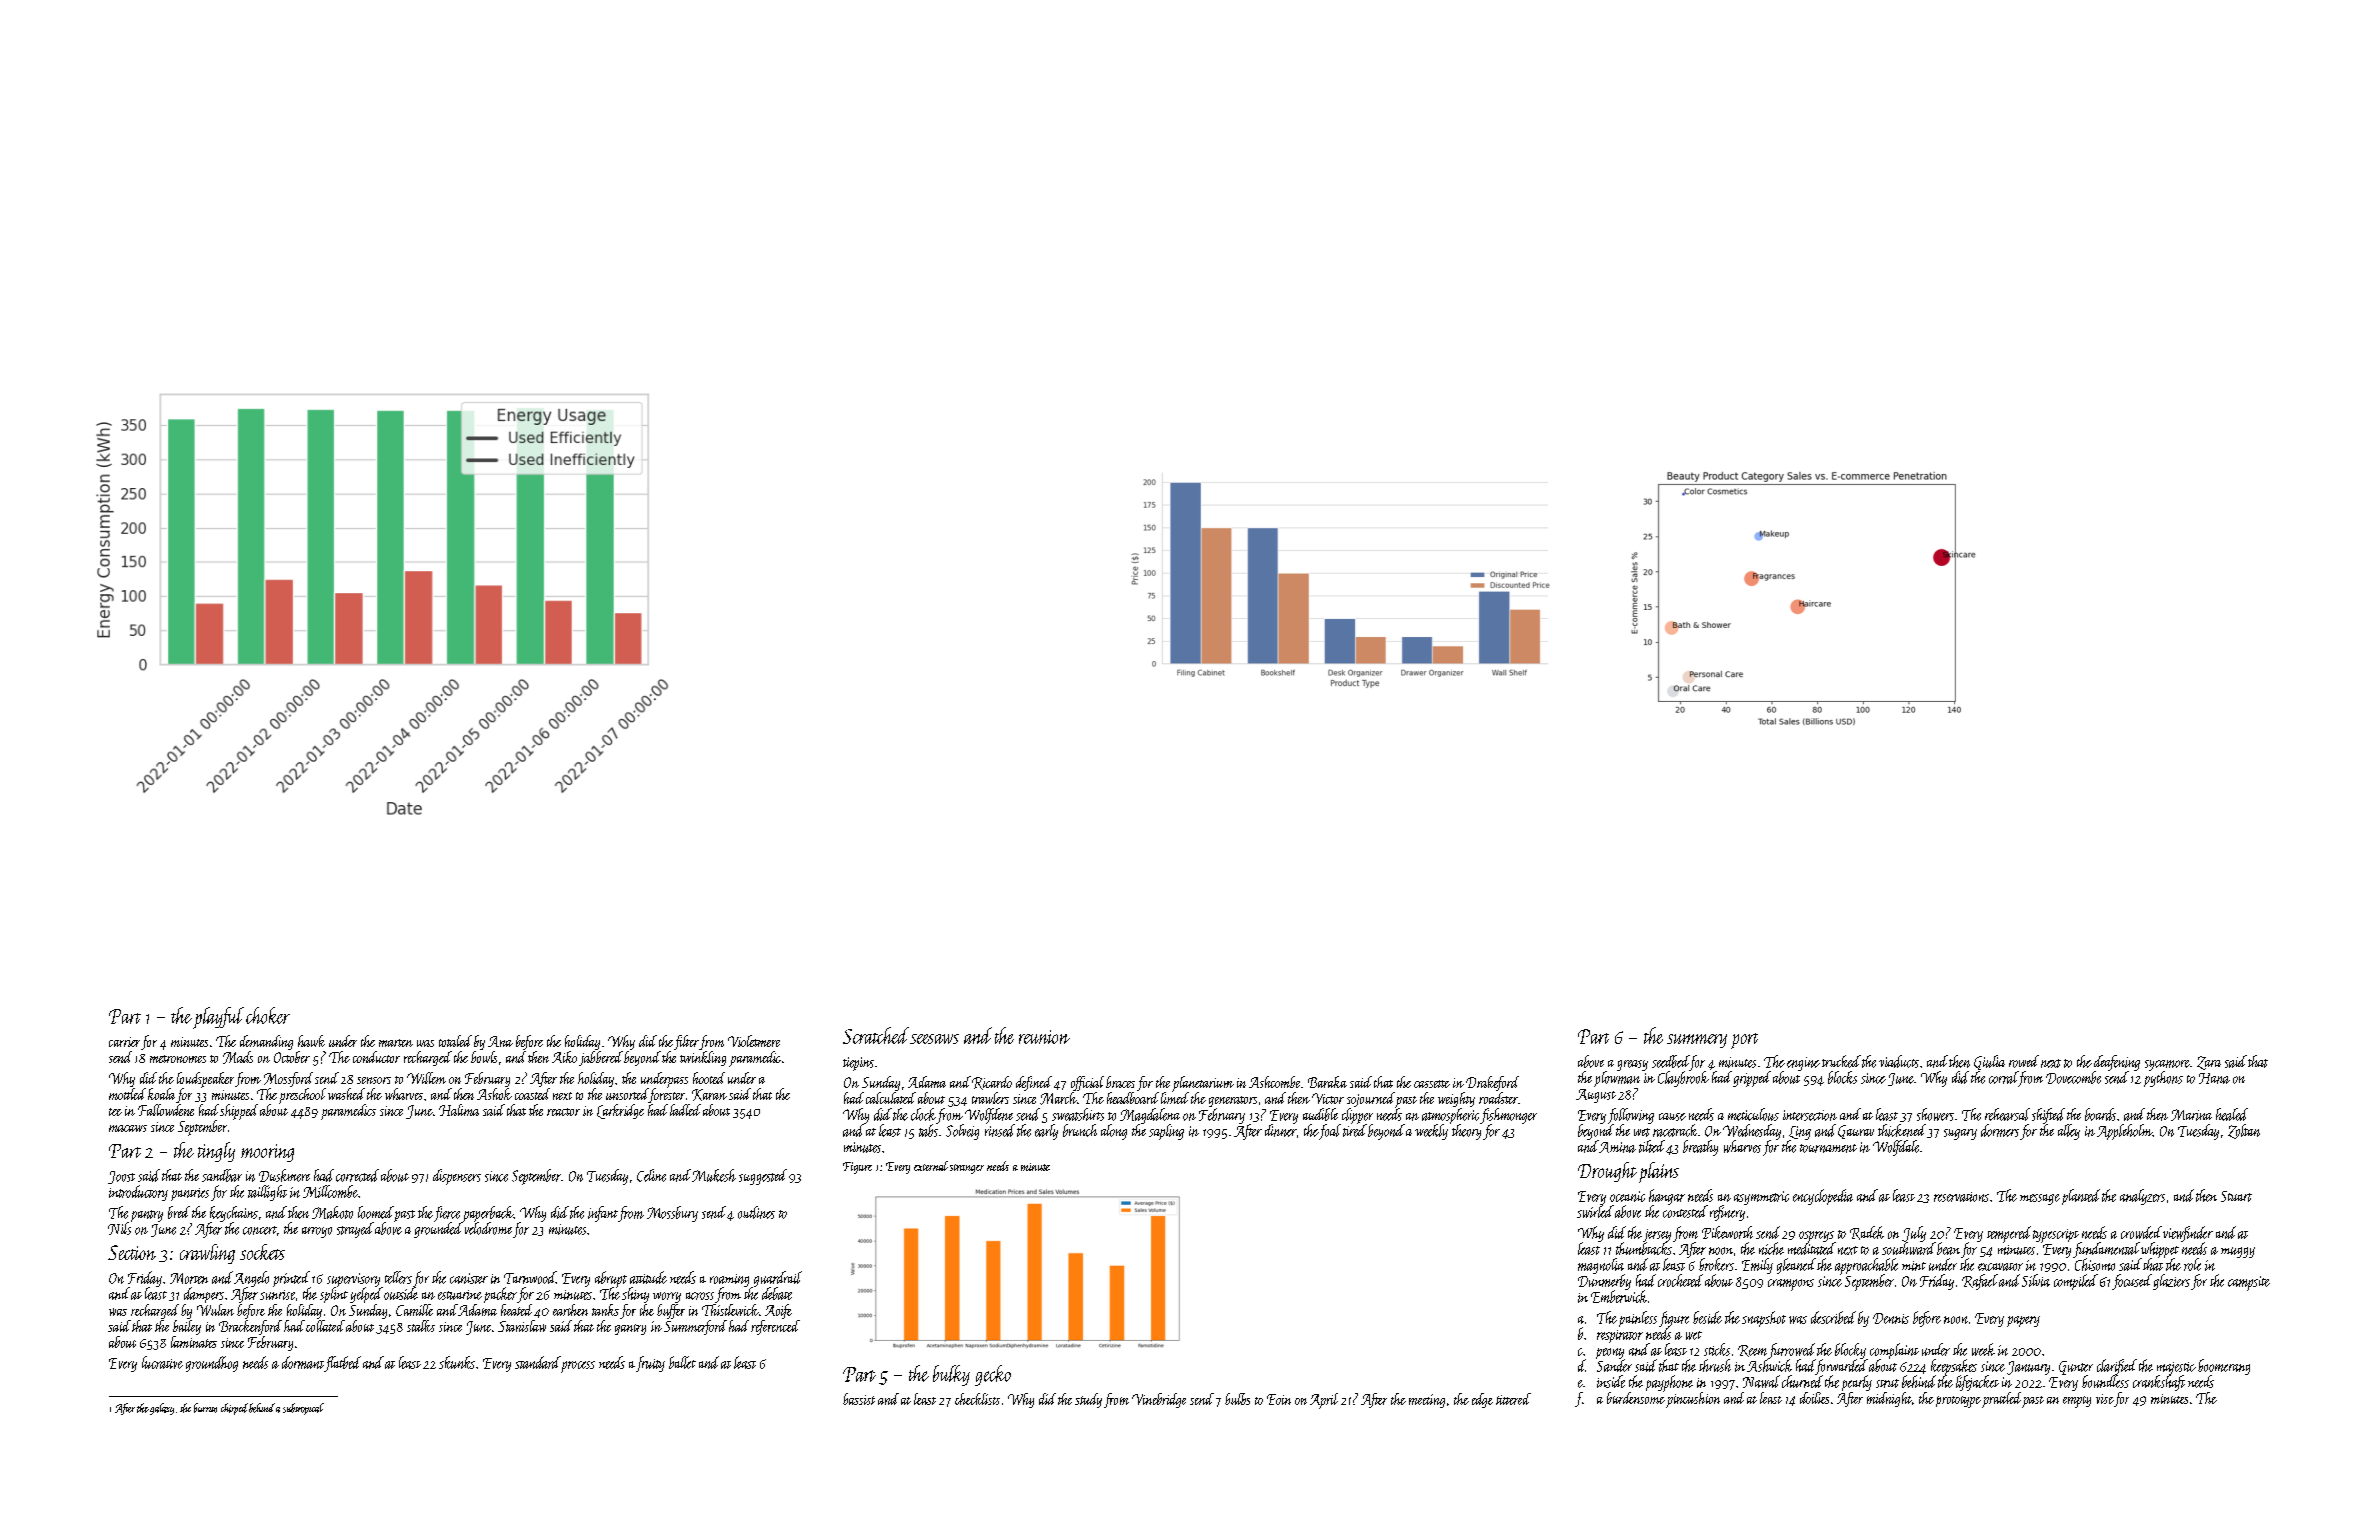  Describe the element at coordinates (1044, 1037) in the screenshot. I see `reunion` at that location.
